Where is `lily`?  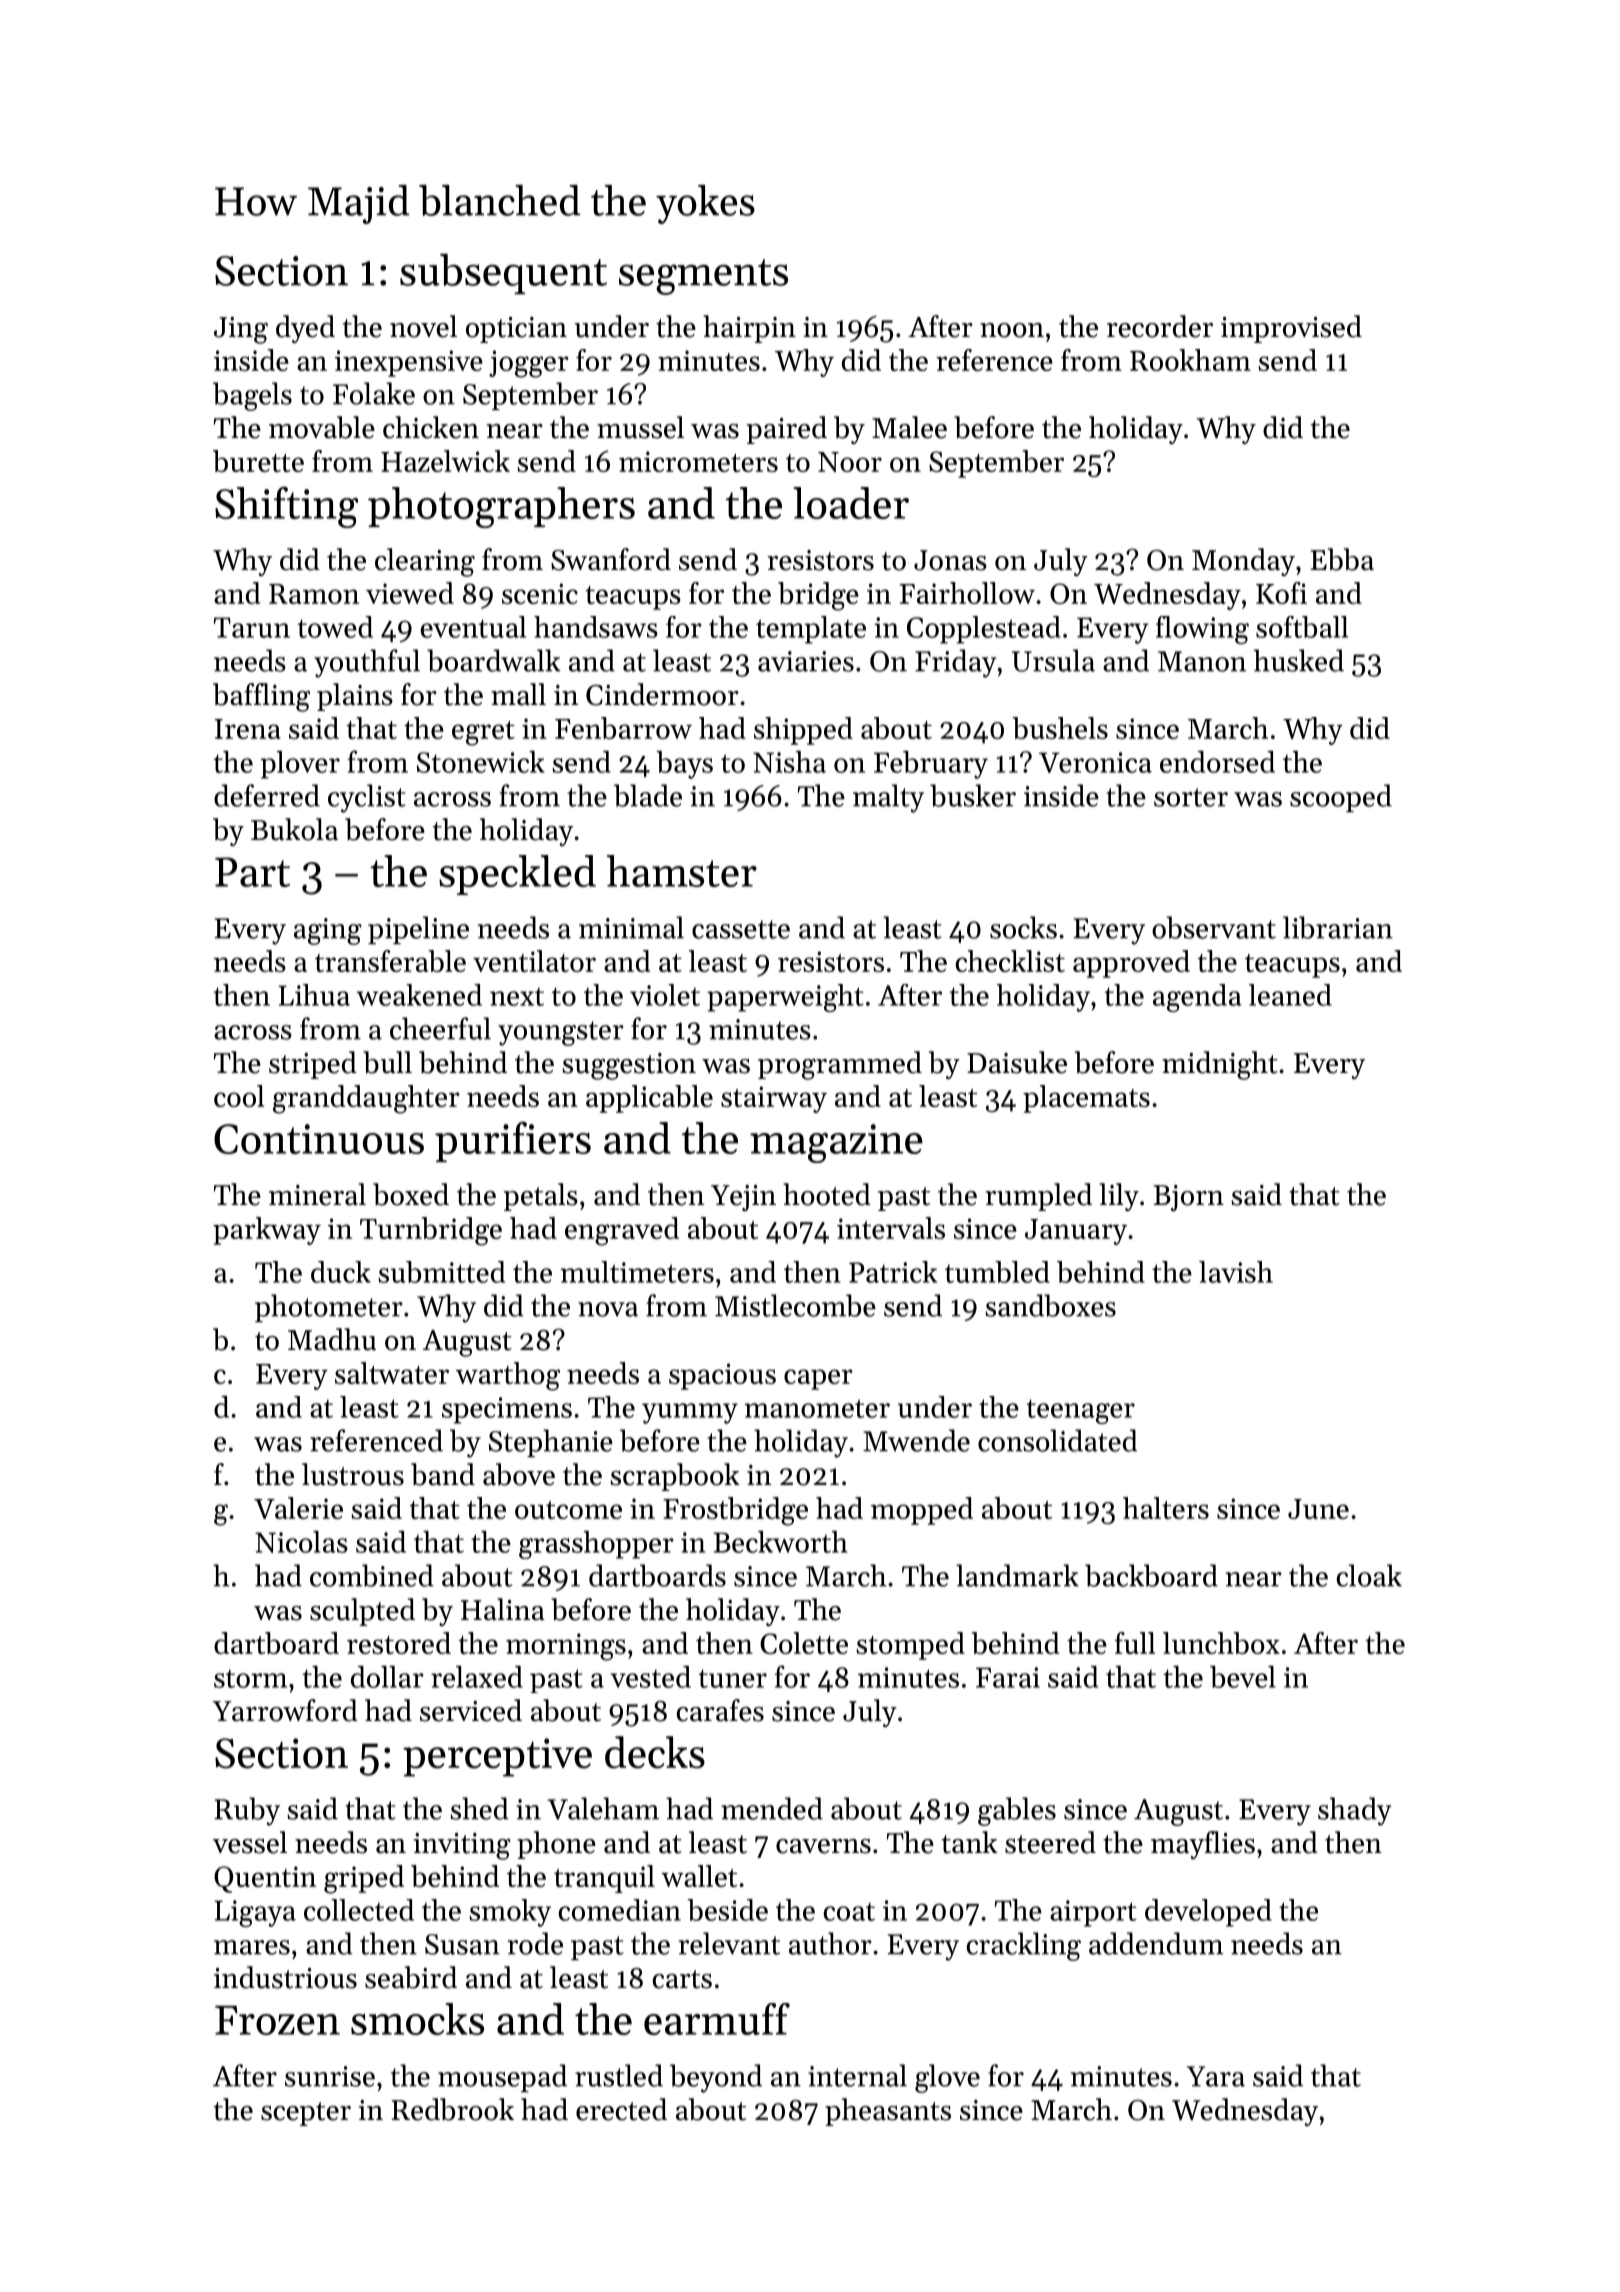
lily is located at coordinates (1119, 1197).
